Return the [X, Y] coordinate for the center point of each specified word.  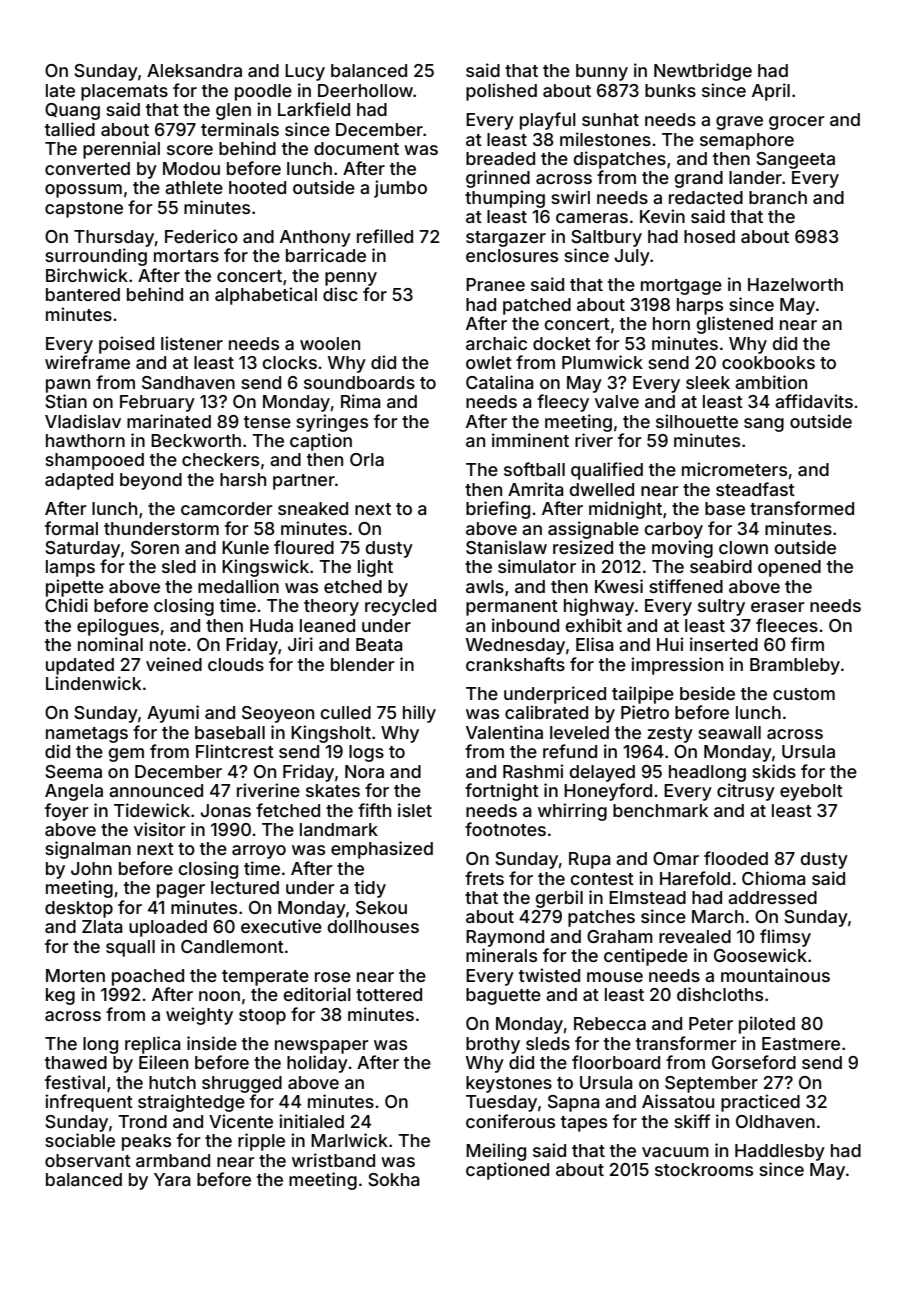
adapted [79, 481]
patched [537, 306]
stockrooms [704, 1169]
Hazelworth [795, 284]
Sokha [394, 1179]
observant [88, 1160]
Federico [201, 236]
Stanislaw [506, 547]
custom [804, 694]
